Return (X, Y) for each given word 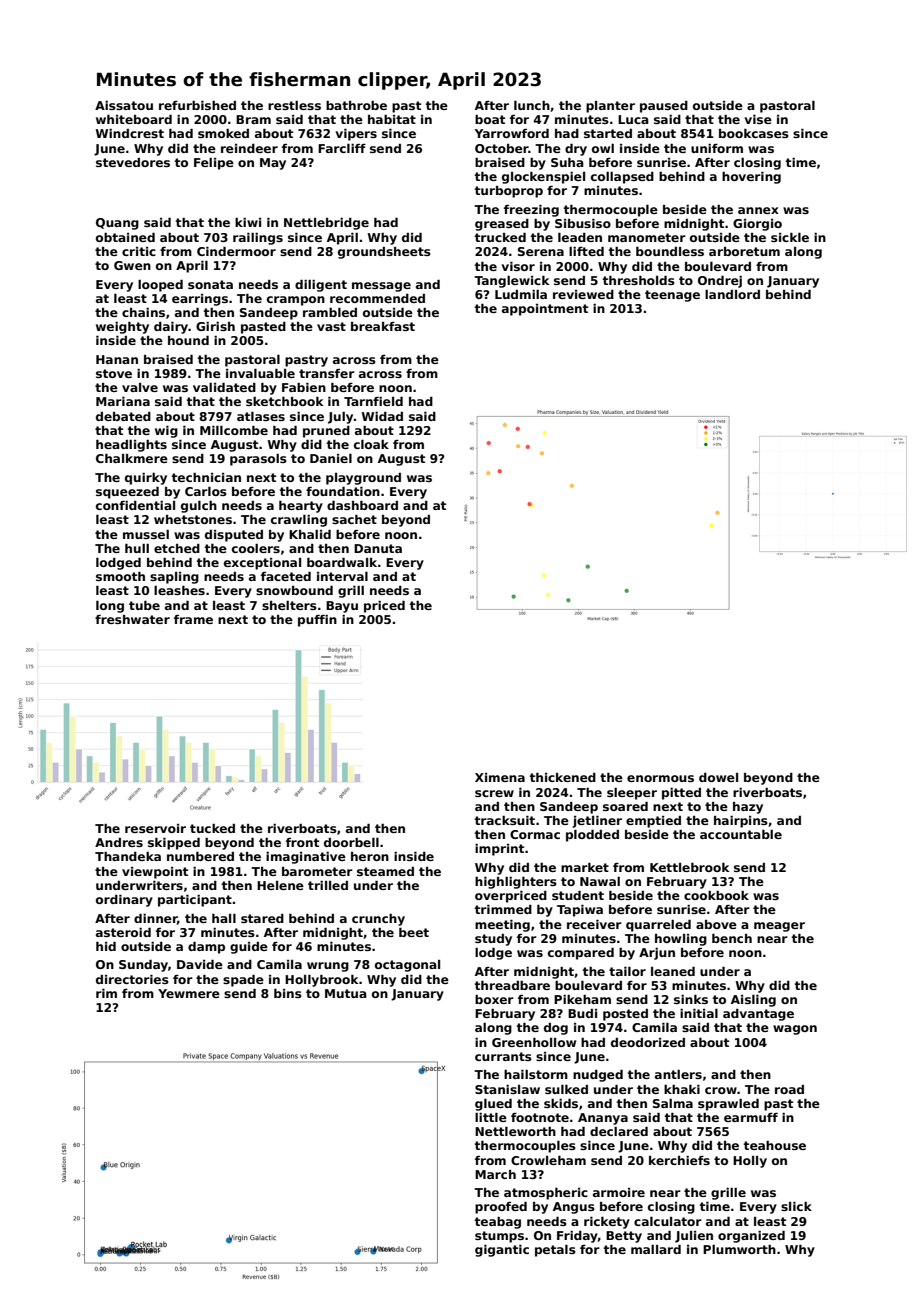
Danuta (378, 548)
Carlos (206, 491)
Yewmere (189, 993)
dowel (718, 777)
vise (758, 119)
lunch (532, 105)
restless (294, 105)
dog (556, 1029)
